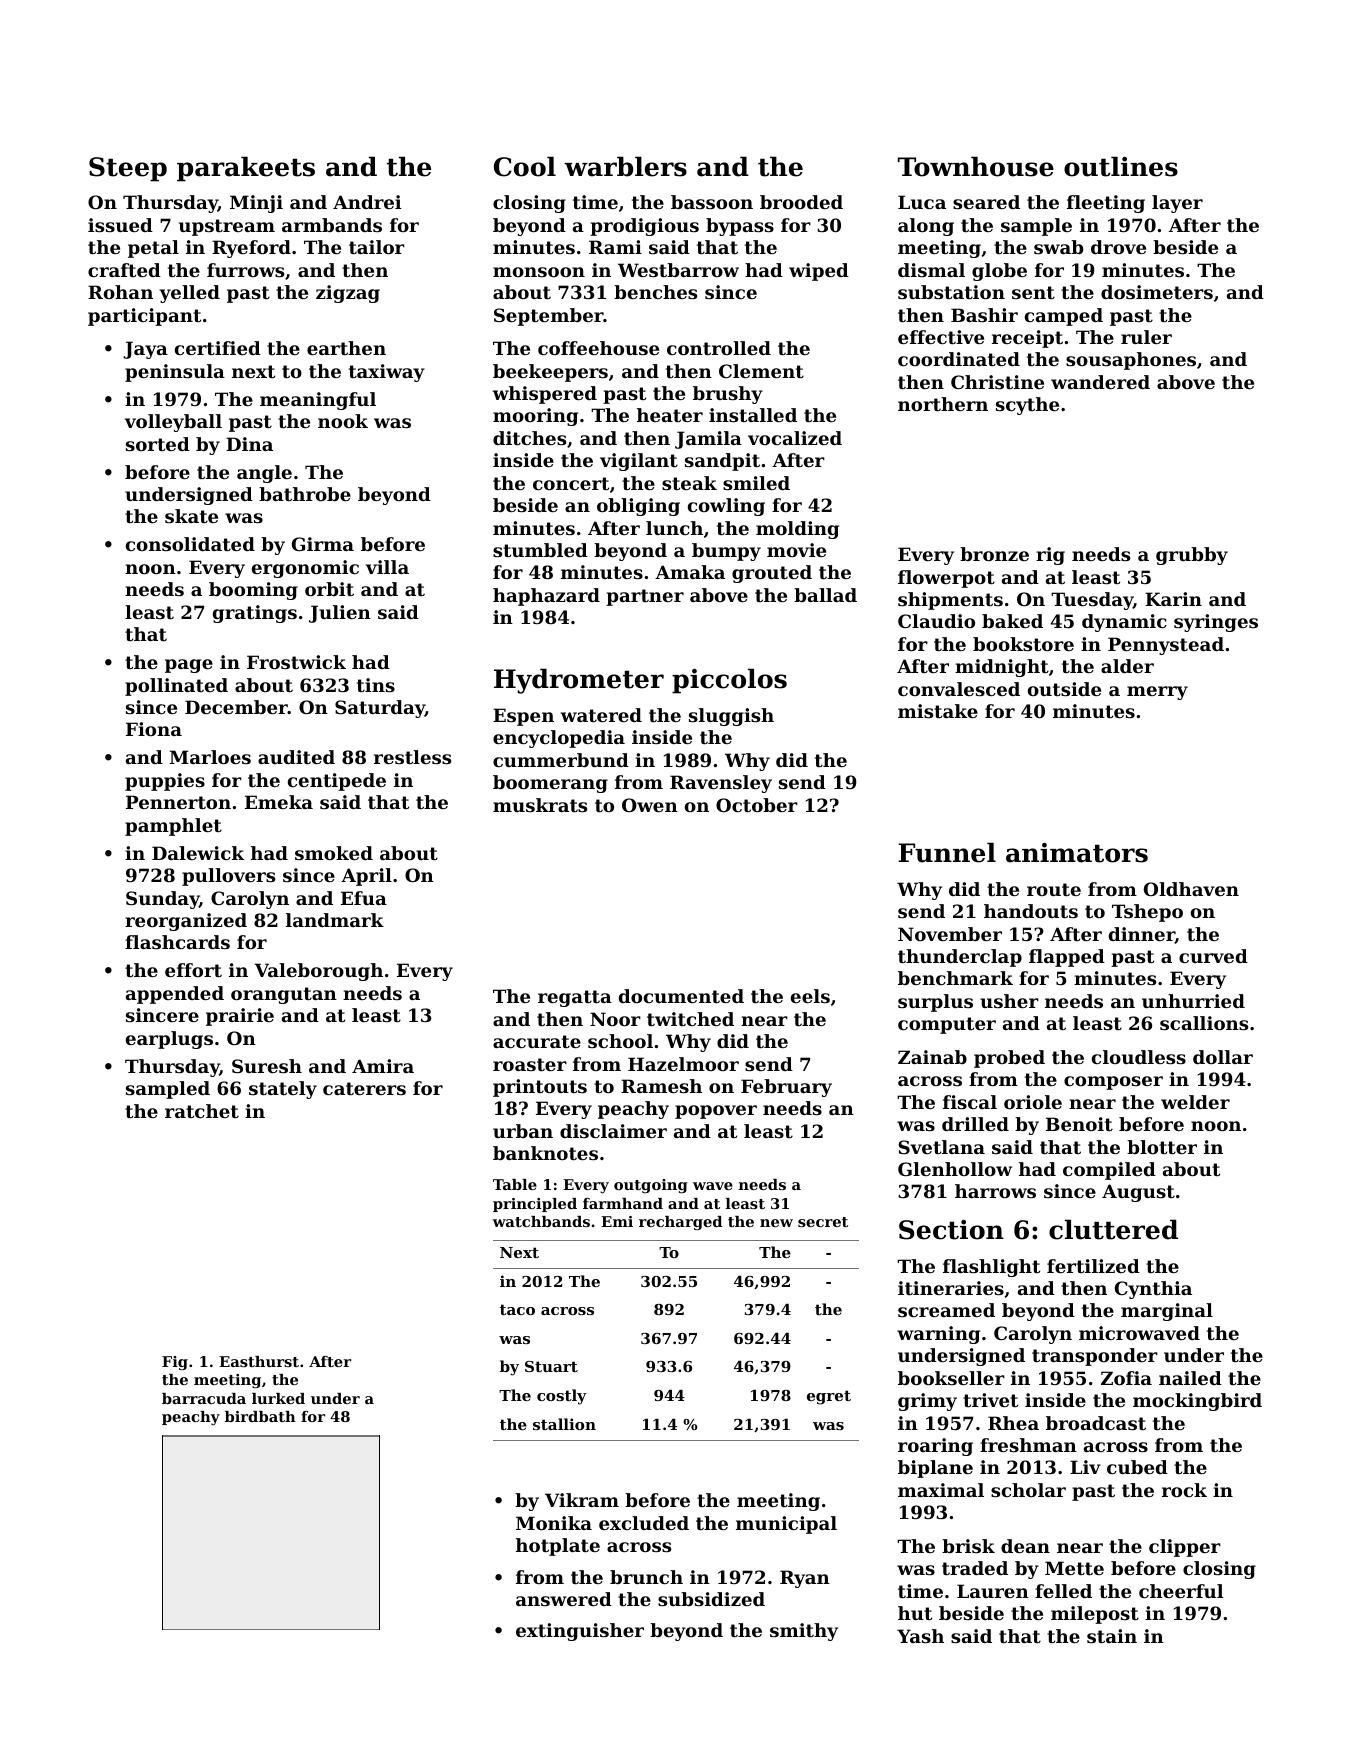  I want to click on cloudless, so click(1139, 1057).
